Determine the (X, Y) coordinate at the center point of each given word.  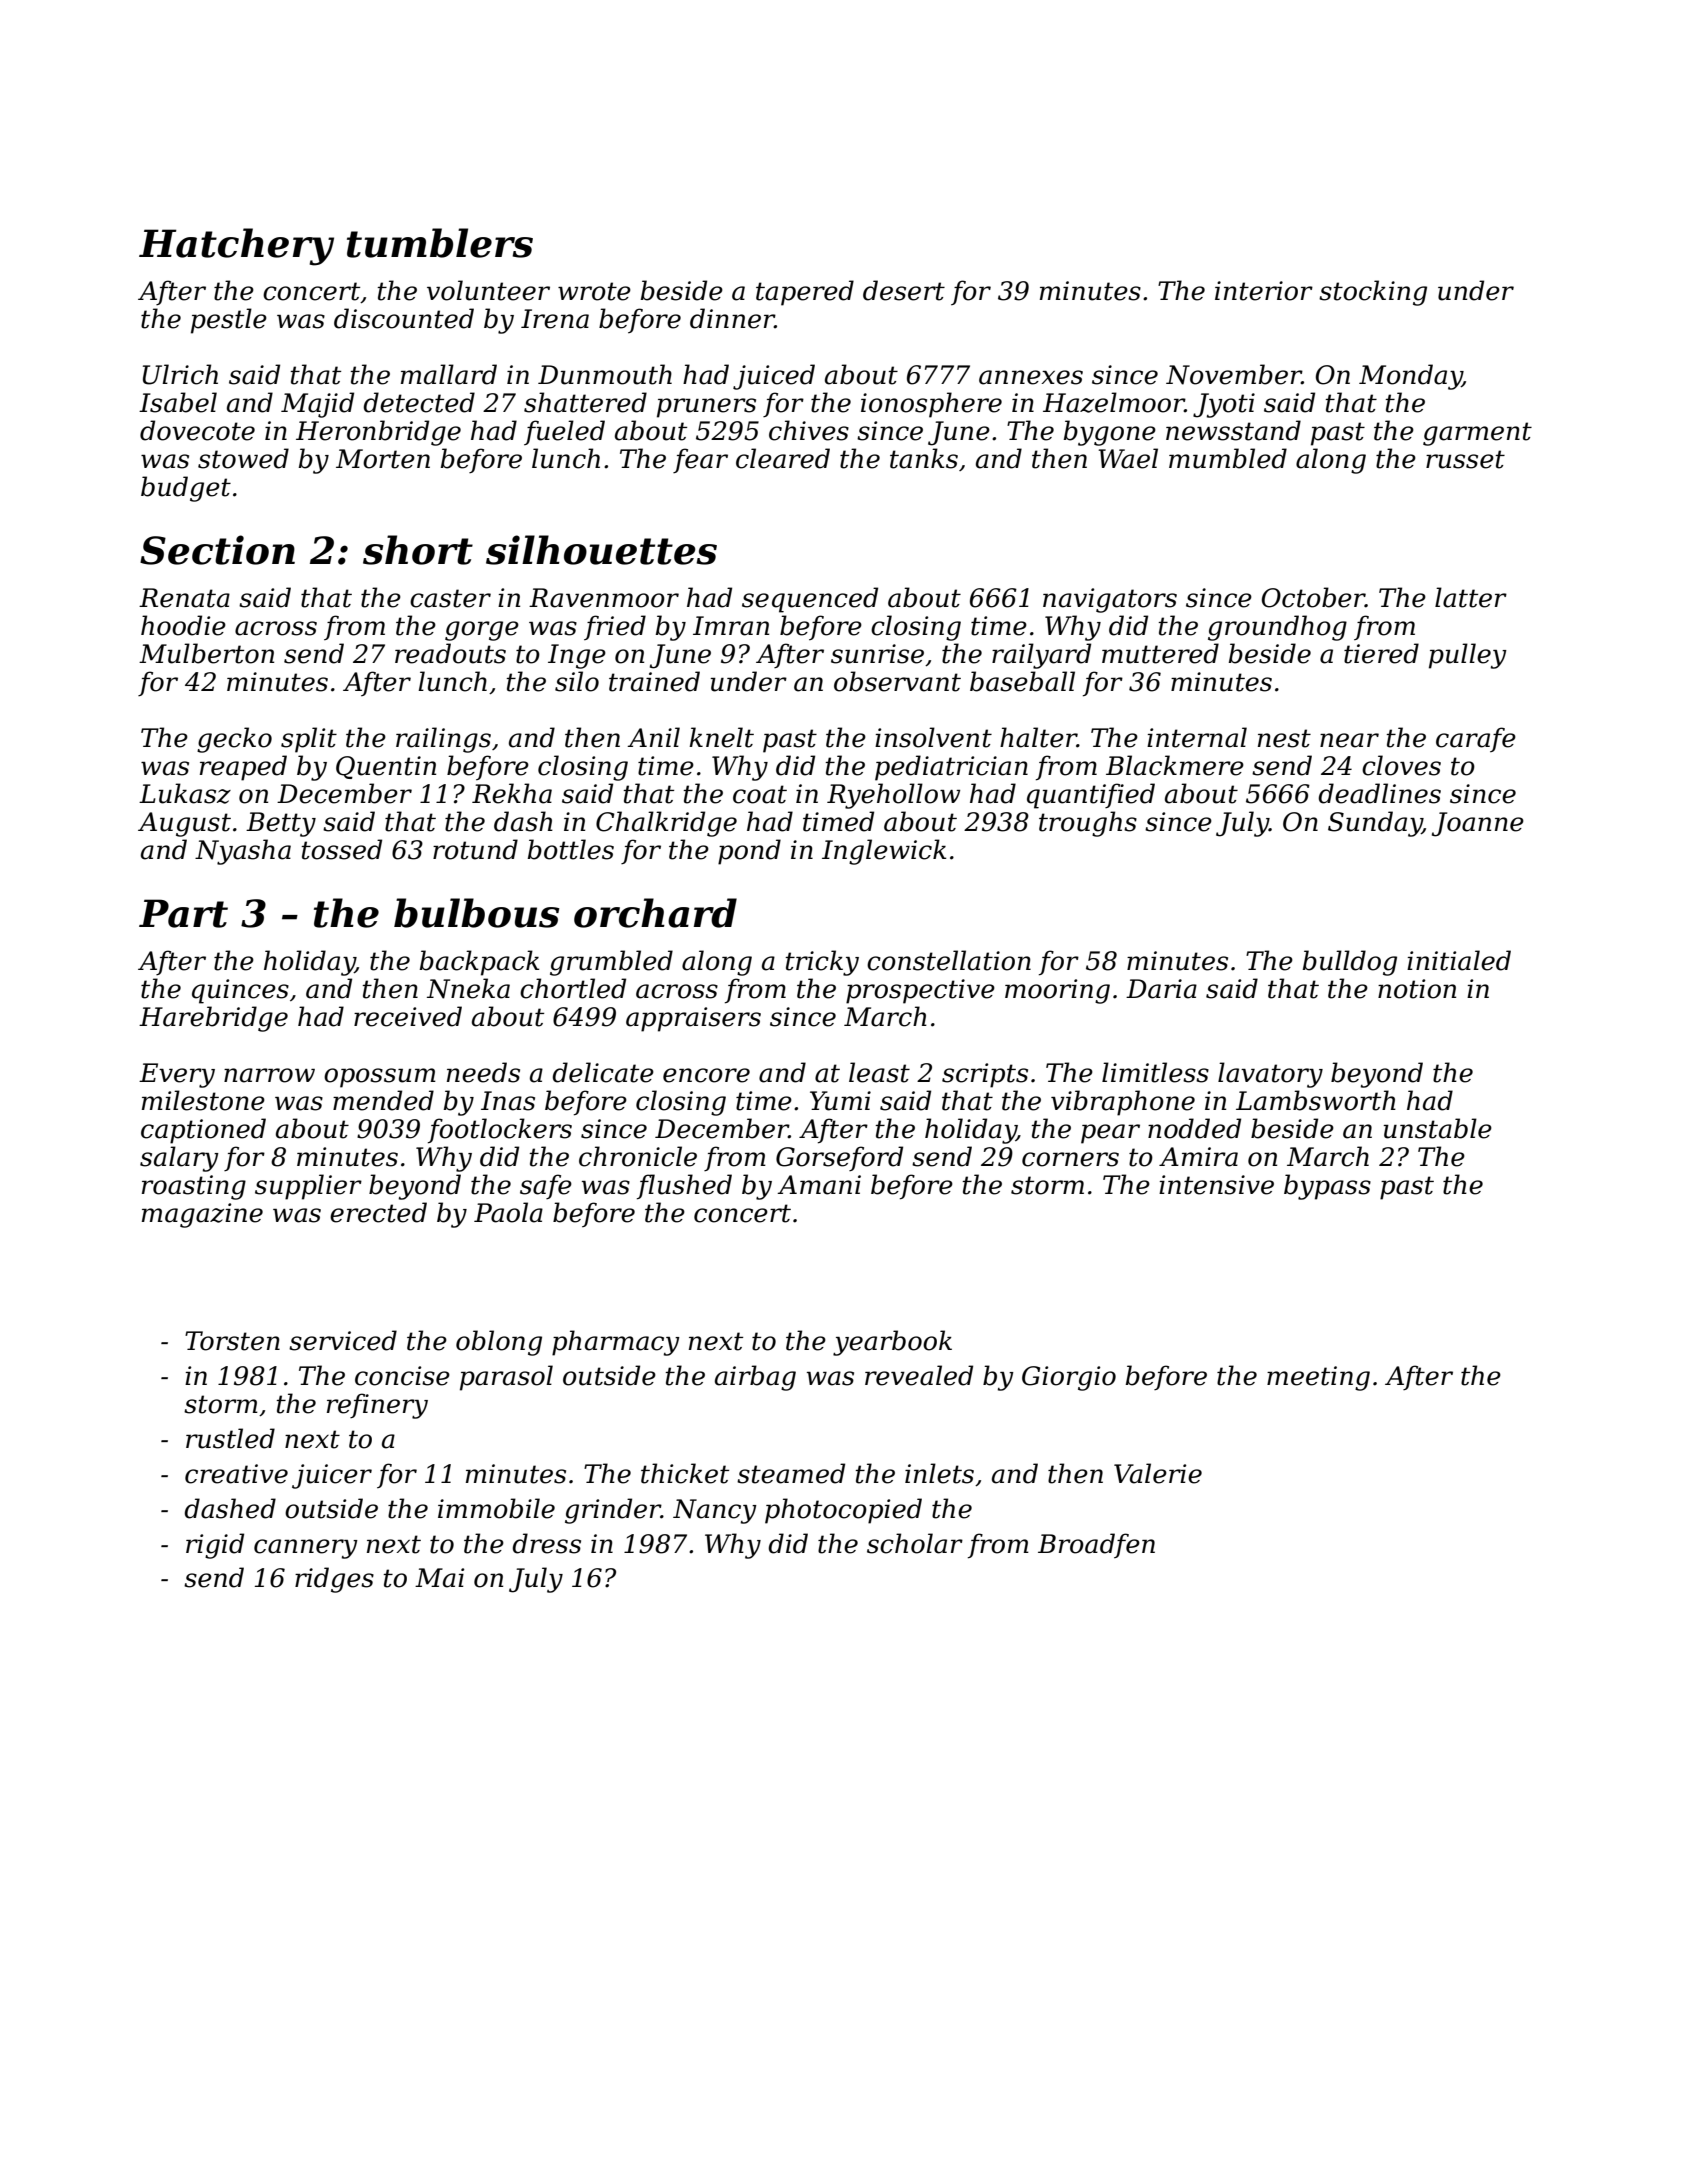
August (184, 824)
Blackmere (1175, 765)
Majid (317, 405)
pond (749, 852)
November (1234, 374)
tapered (805, 293)
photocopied (843, 1511)
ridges (334, 1580)
